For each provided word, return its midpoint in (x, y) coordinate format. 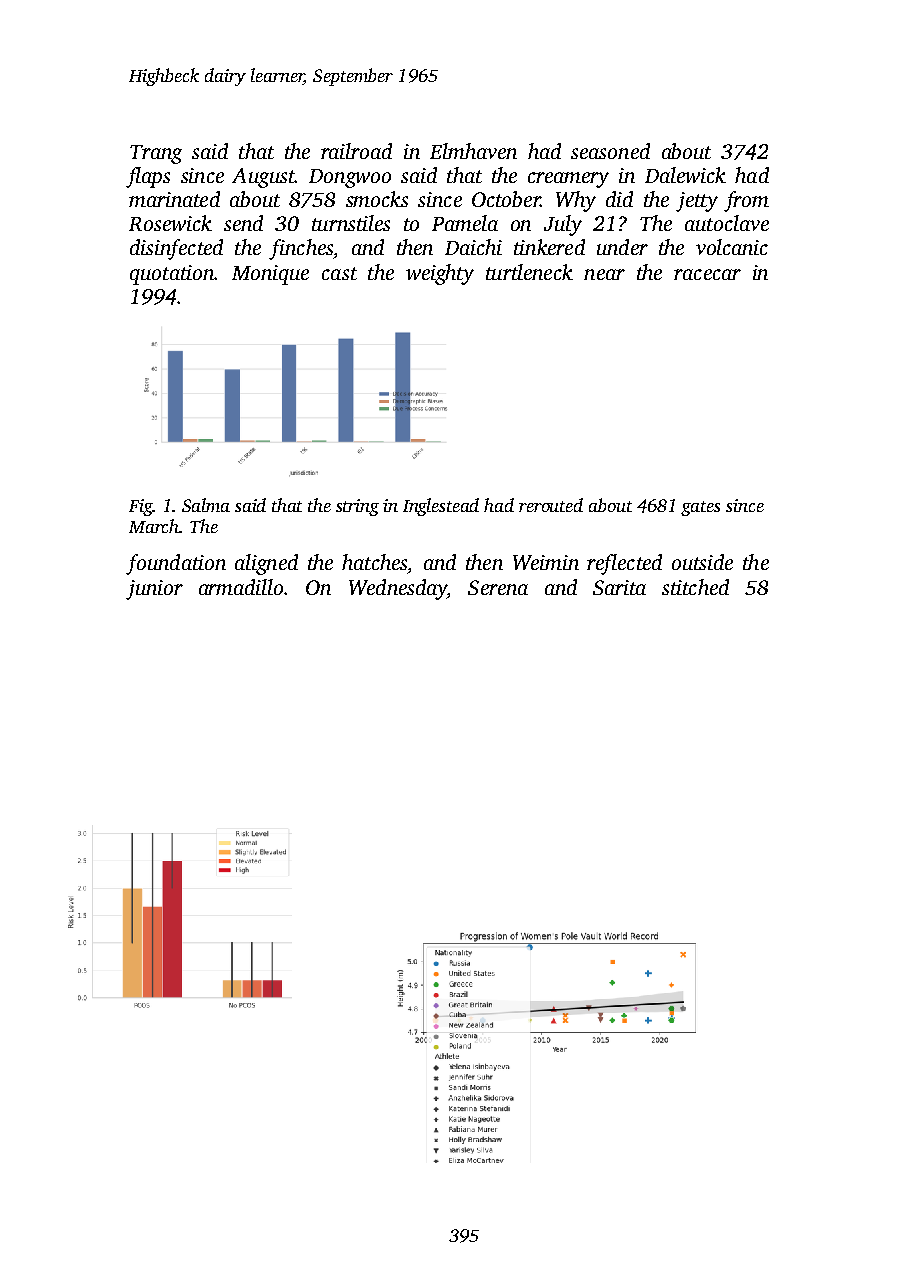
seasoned (610, 151)
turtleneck (529, 272)
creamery (568, 180)
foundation (176, 564)
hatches (374, 562)
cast (339, 273)
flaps (148, 177)
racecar (707, 274)
